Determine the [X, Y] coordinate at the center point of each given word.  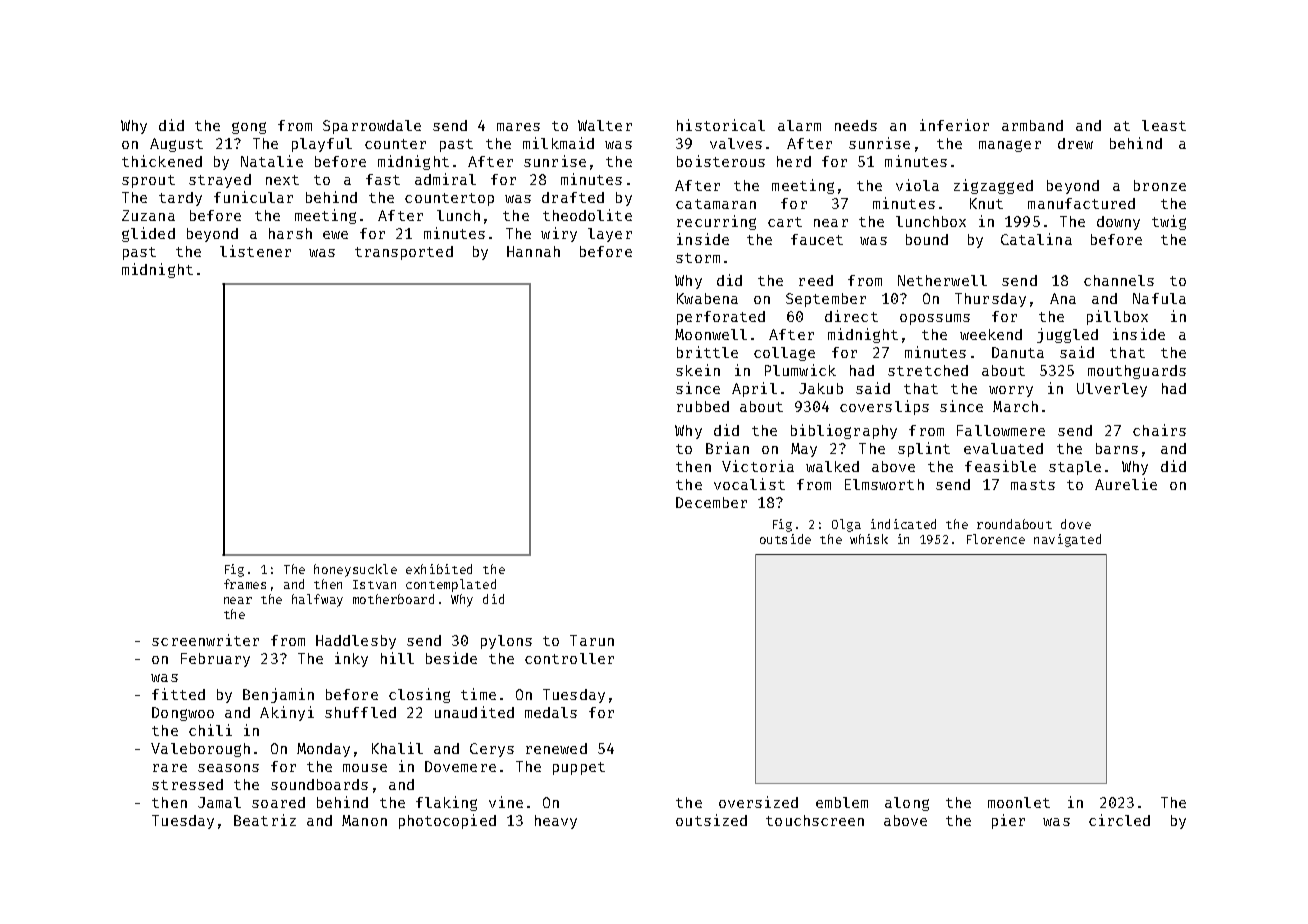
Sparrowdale [372, 127]
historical [721, 125]
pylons [506, 642]
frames [245, 584]
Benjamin [278, 695]
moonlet [1019, 802]
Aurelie [1126, 484]
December [711, 502]
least [1164, 125]
